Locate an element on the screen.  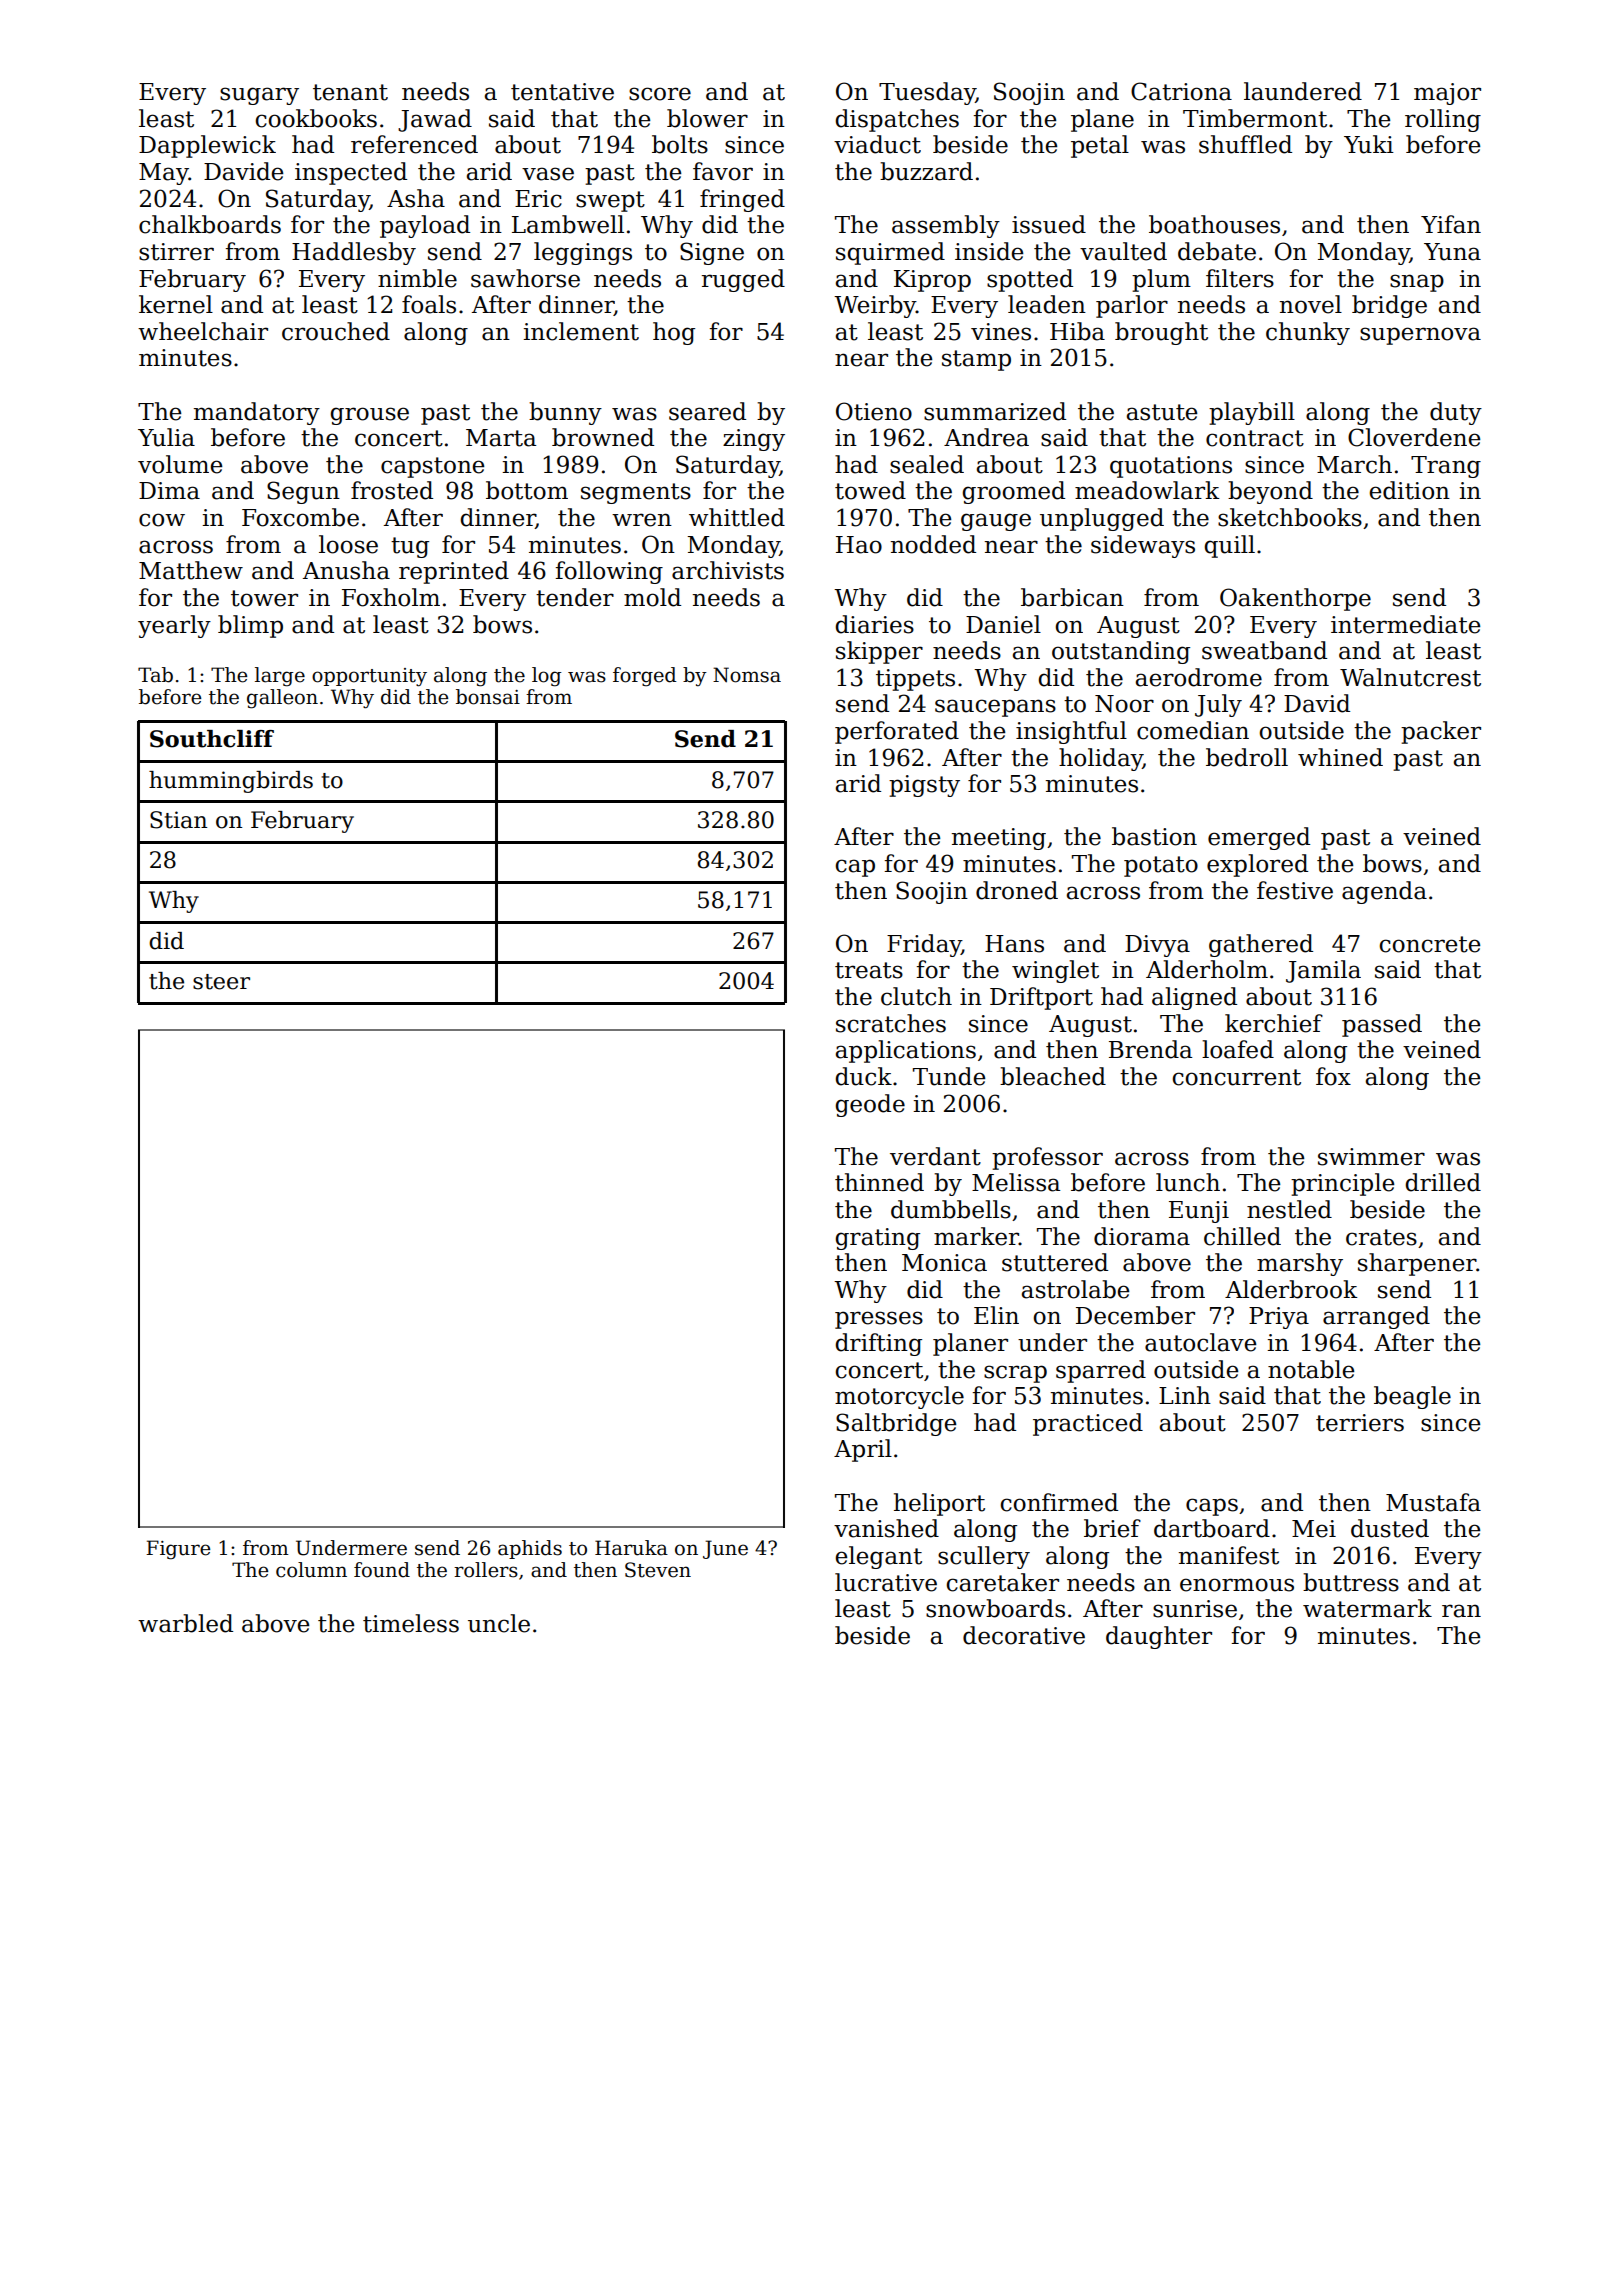
tenant is located at coordinates (350, 92).
